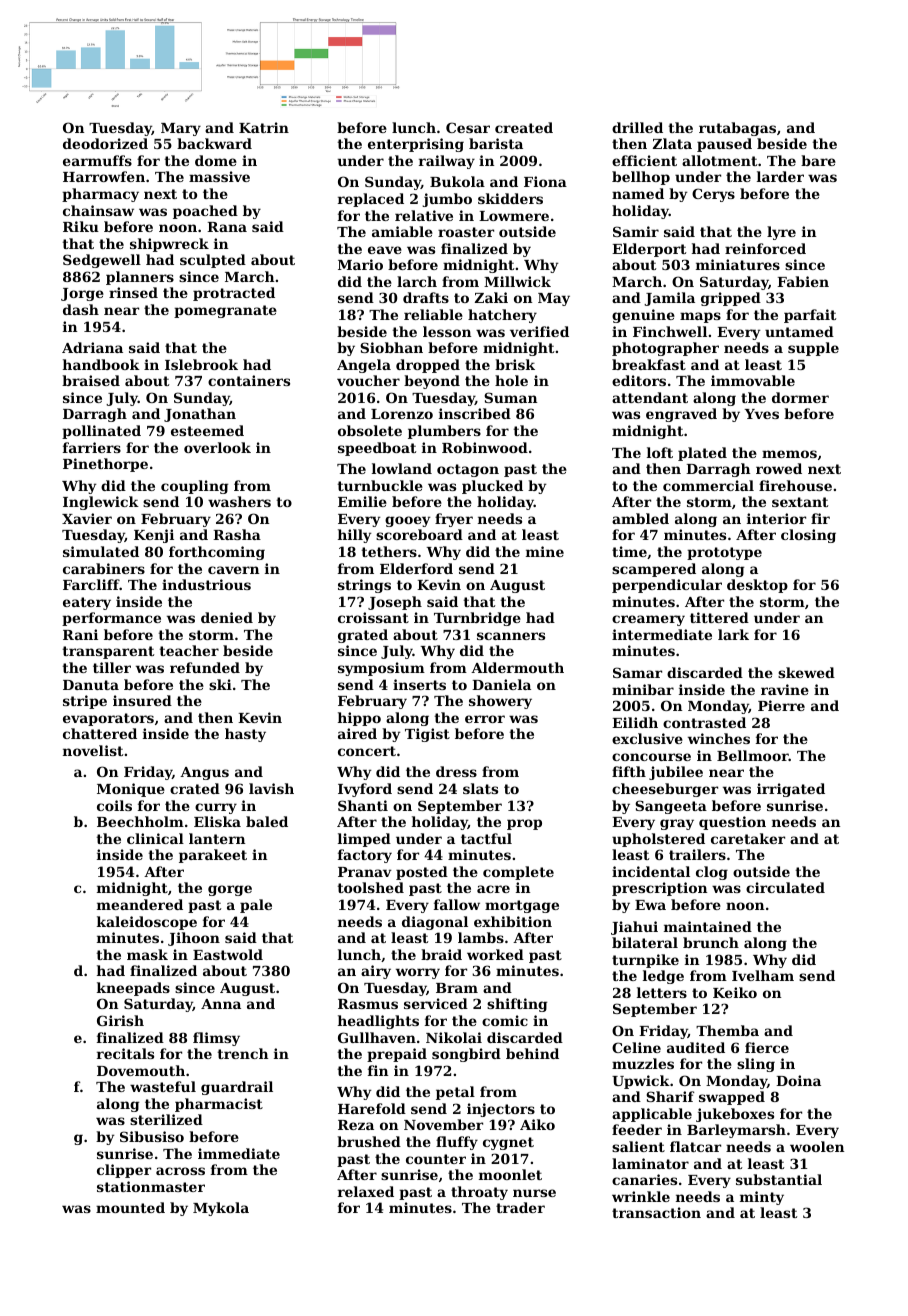 The image size is (908, 1316). Describe the element at coordinates (91, 685) in the screenshot. I see `Danuta` at that location.
